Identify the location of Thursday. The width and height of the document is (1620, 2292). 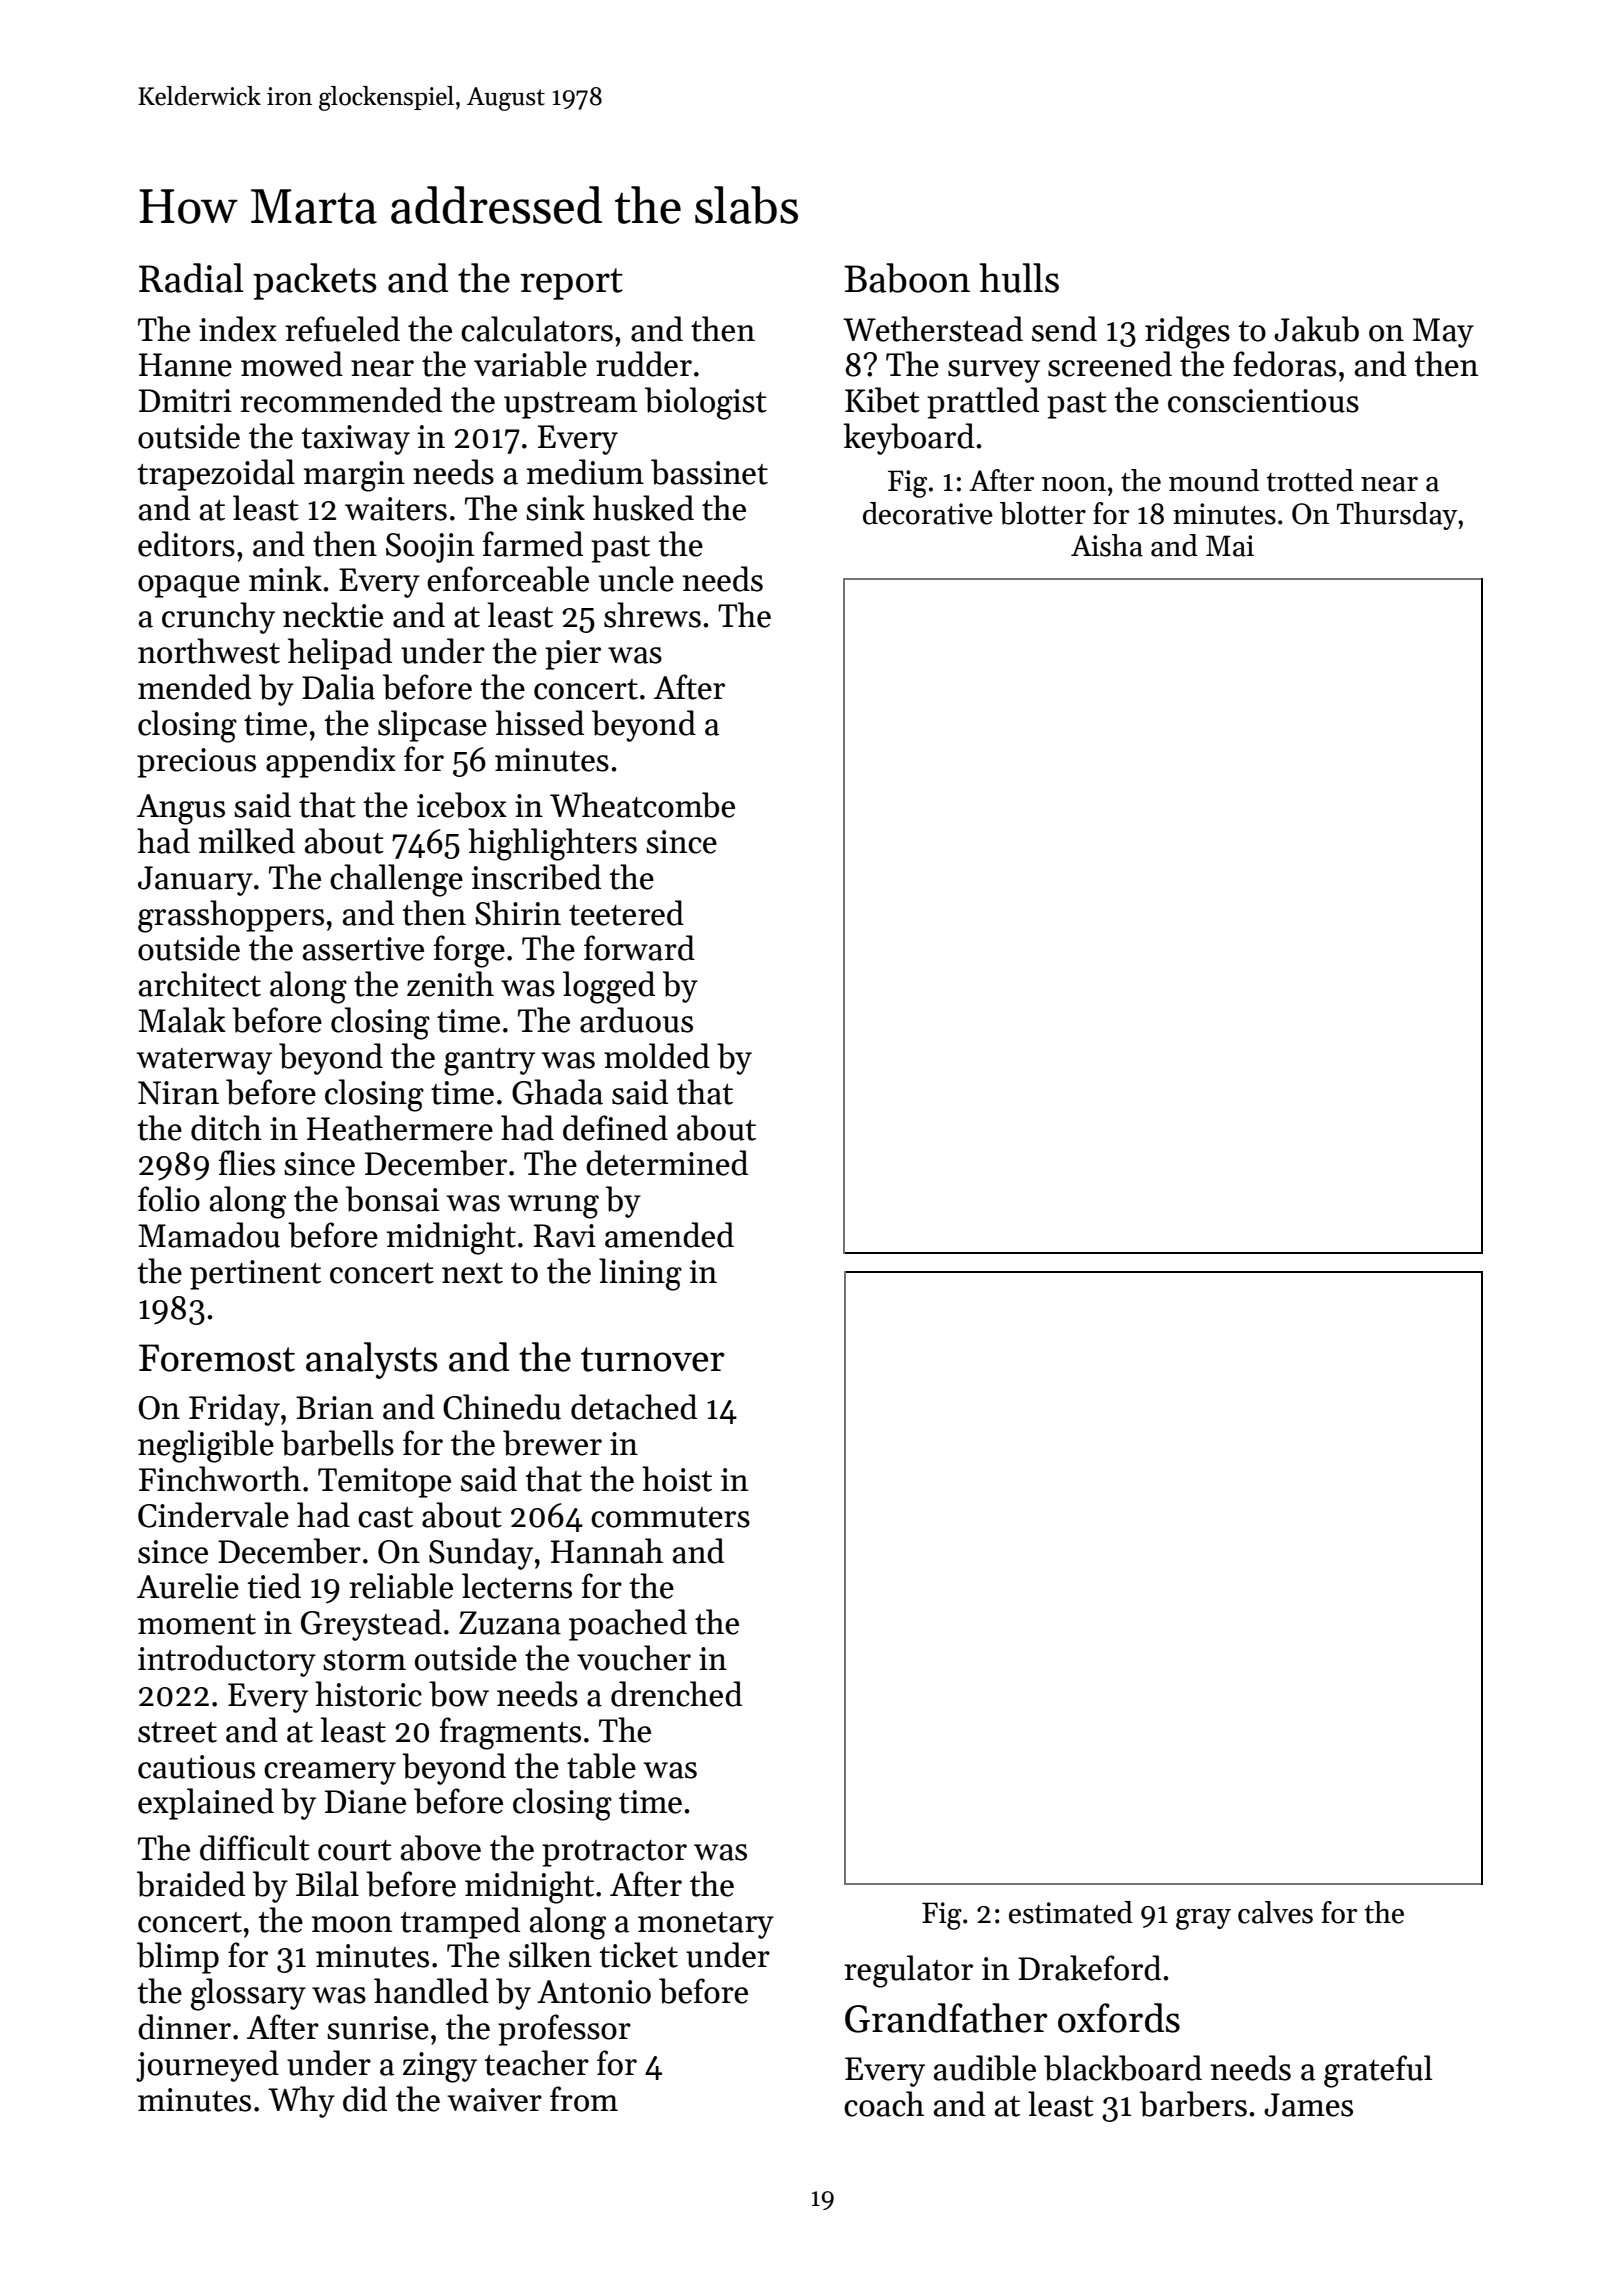
(1397, 516).
